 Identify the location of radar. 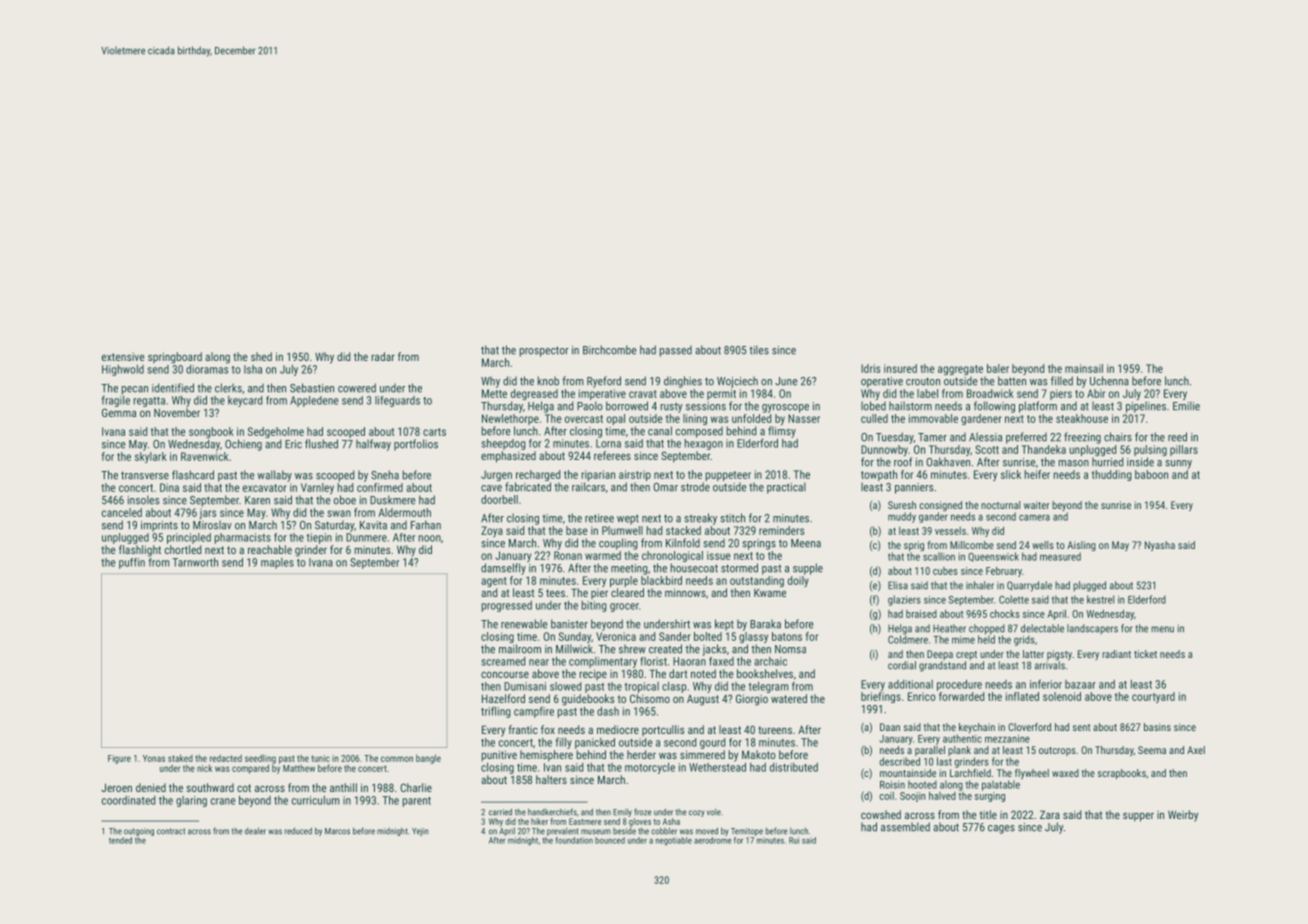
(383, 356).
